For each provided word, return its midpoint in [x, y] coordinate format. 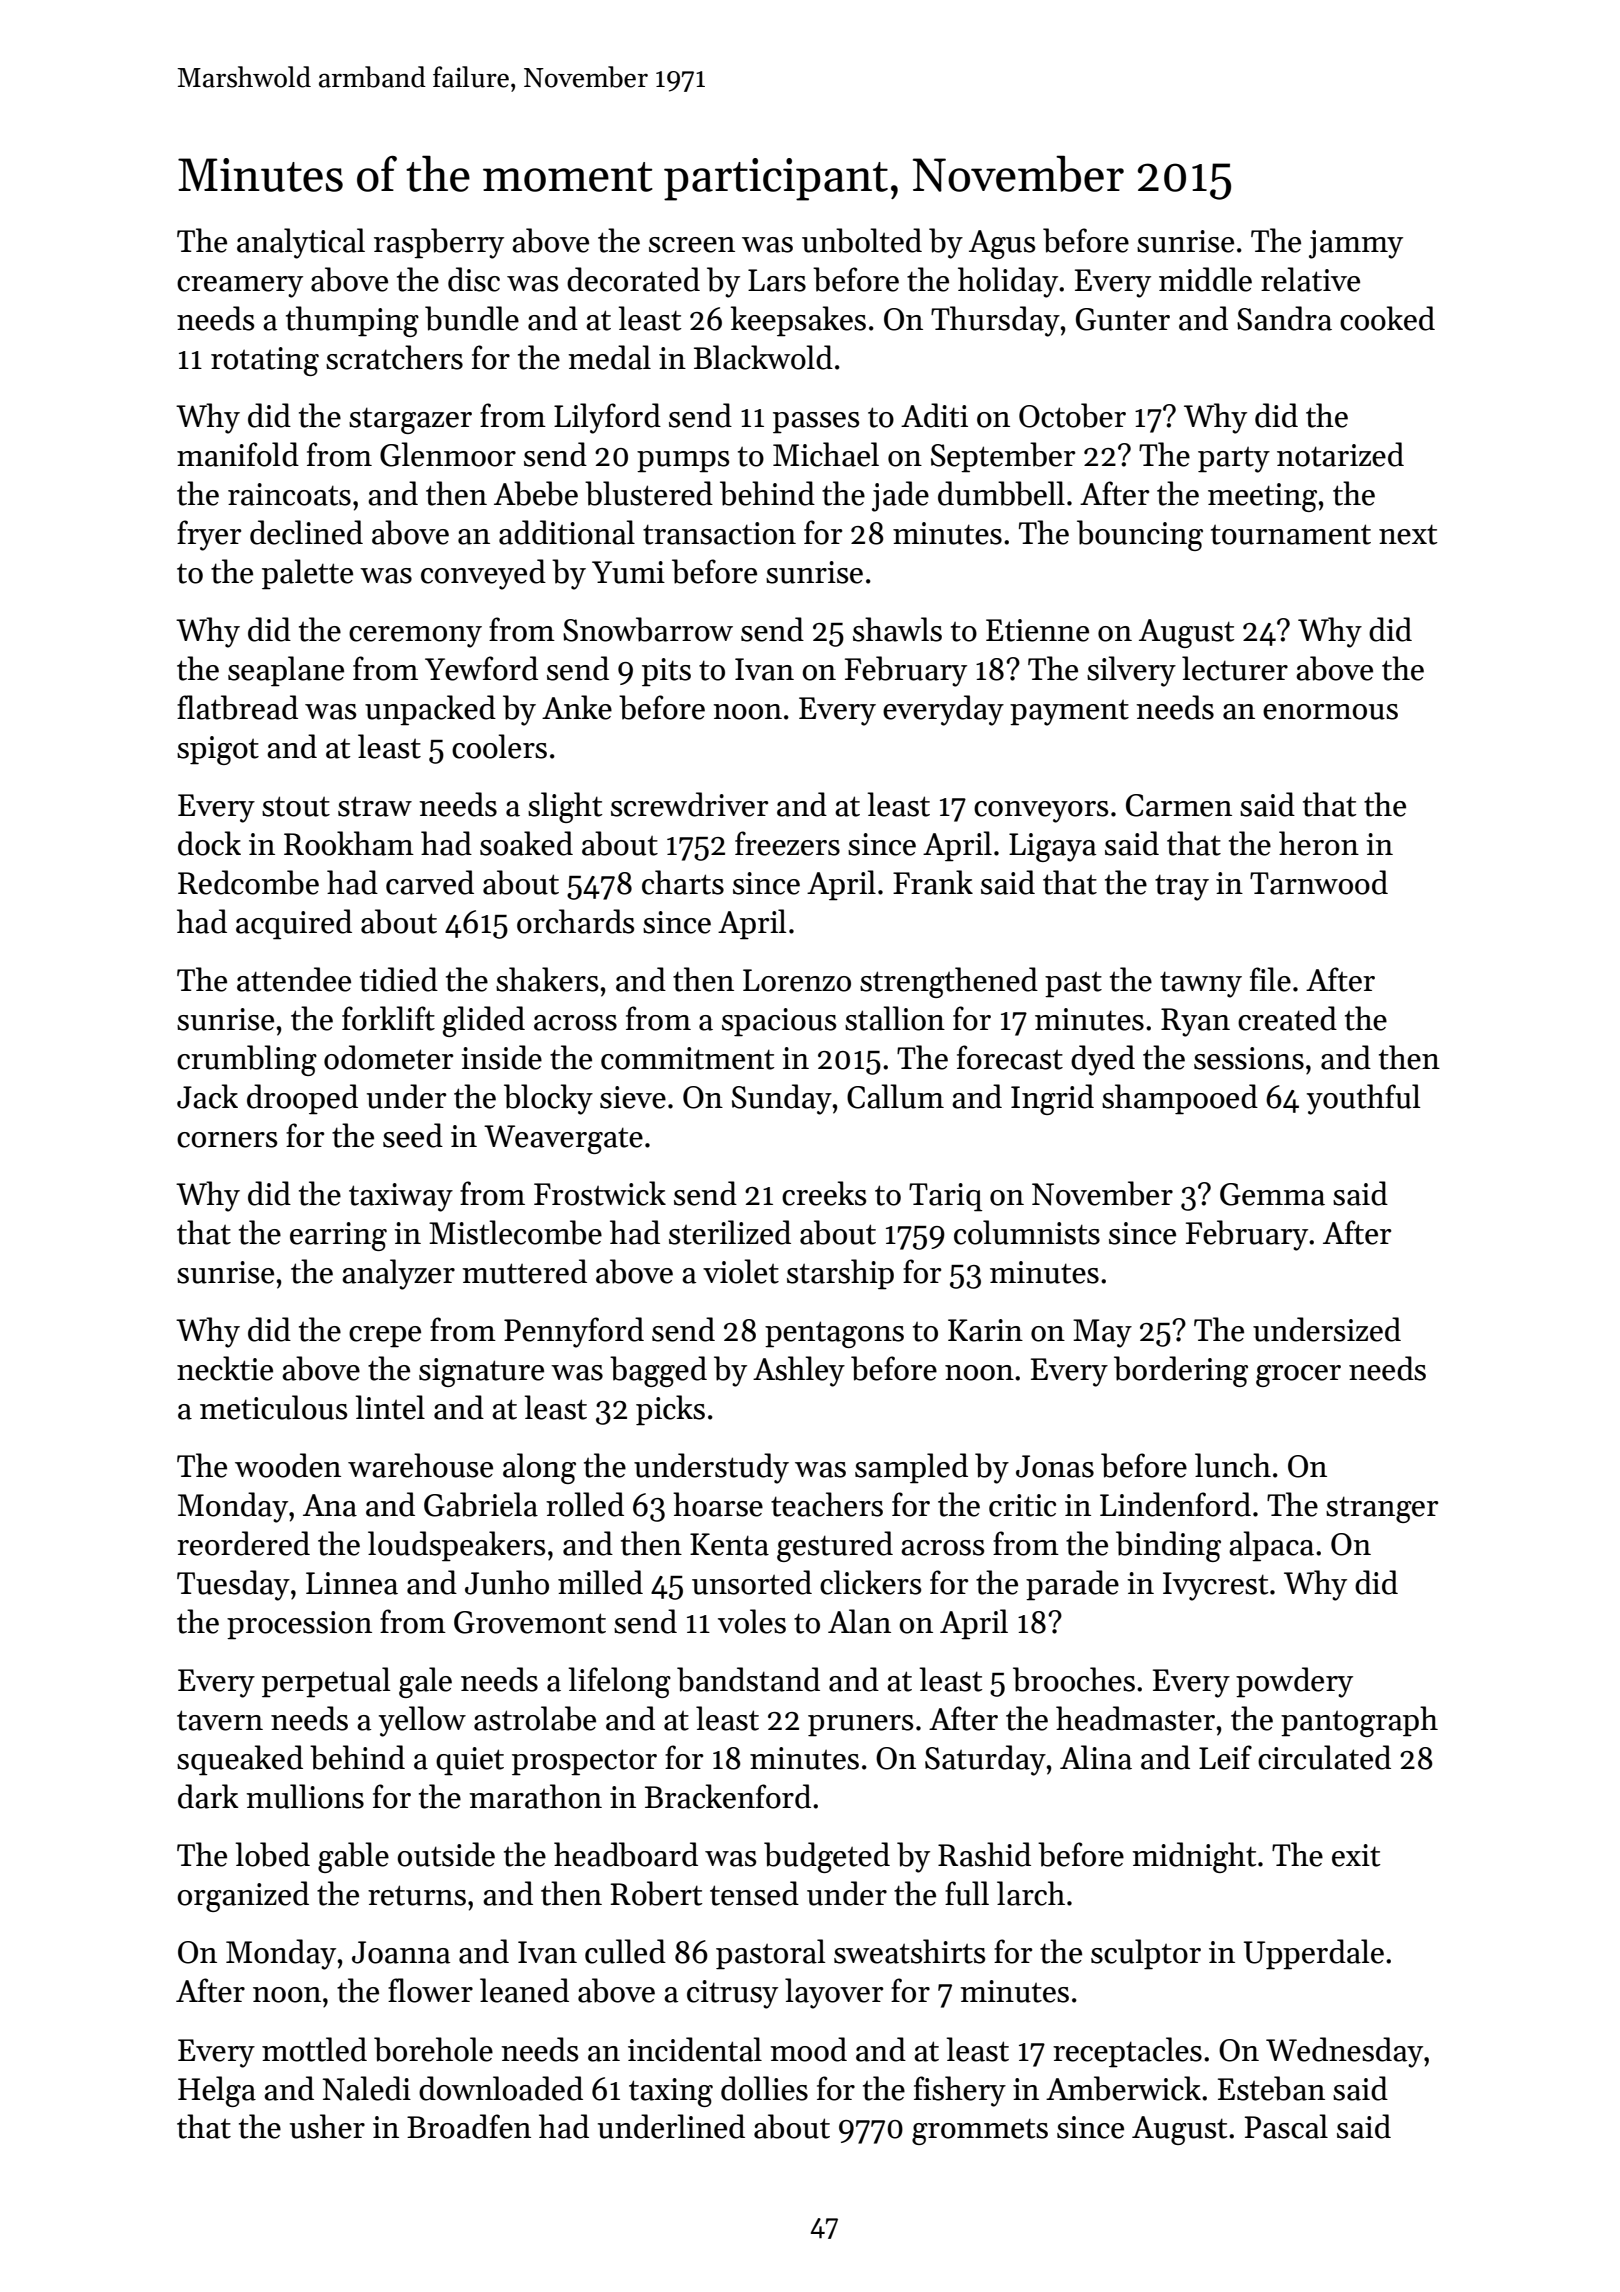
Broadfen [469, 2126]
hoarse [718, 1504]
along [539, 1468]
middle [1205, 279]
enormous [1330, 712]
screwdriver [689, 804]
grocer [1298, 1376]
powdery [1294, 1682]
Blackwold [763, 357]
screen [692, 245]
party [1234, 460]
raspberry [439, 243]
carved [430, 882]
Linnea [352, 1583]
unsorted [752, 1582]
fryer [209, 535]
